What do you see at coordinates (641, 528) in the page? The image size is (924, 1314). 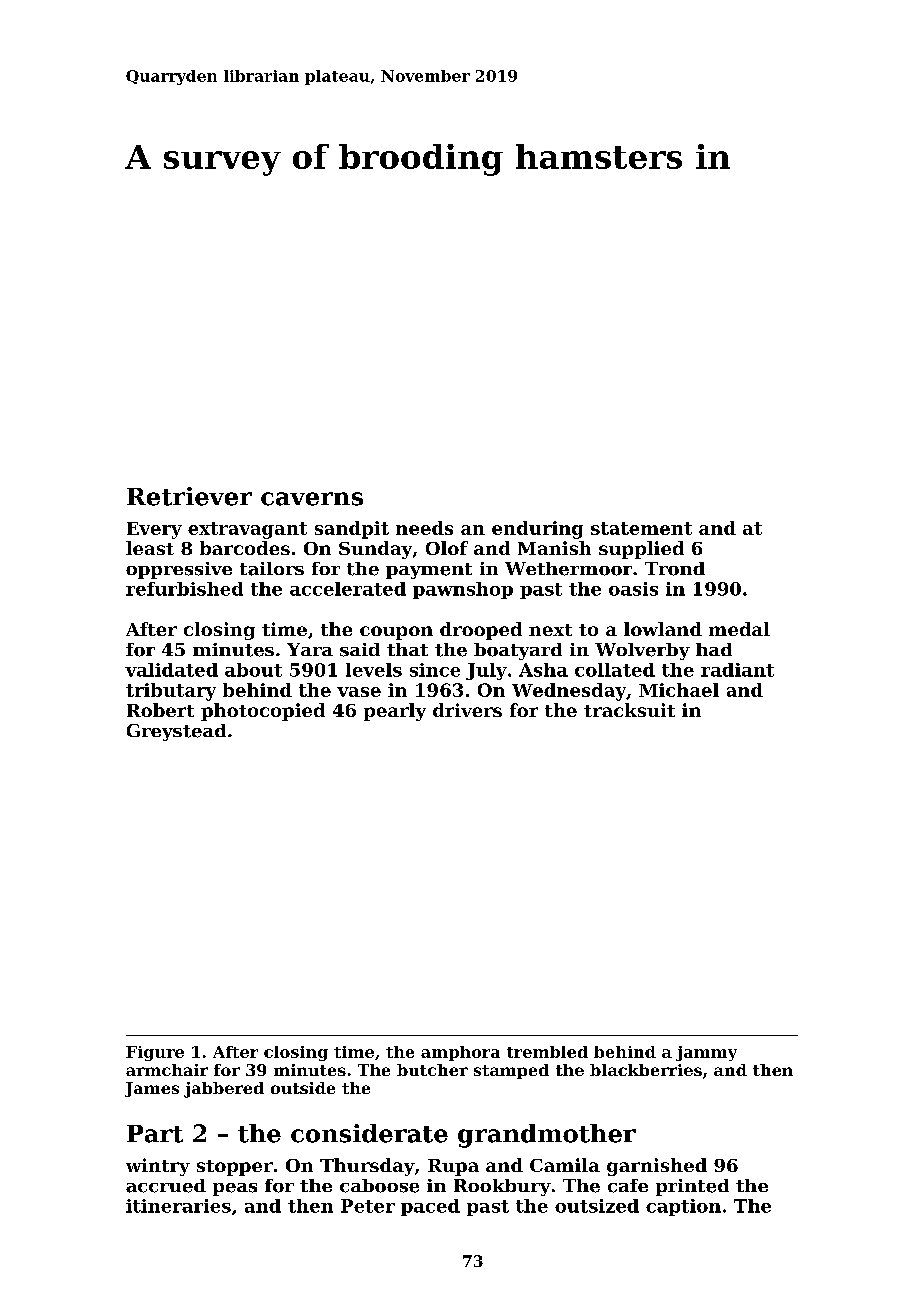 I see `statement` at bounding box center [641, 528].
